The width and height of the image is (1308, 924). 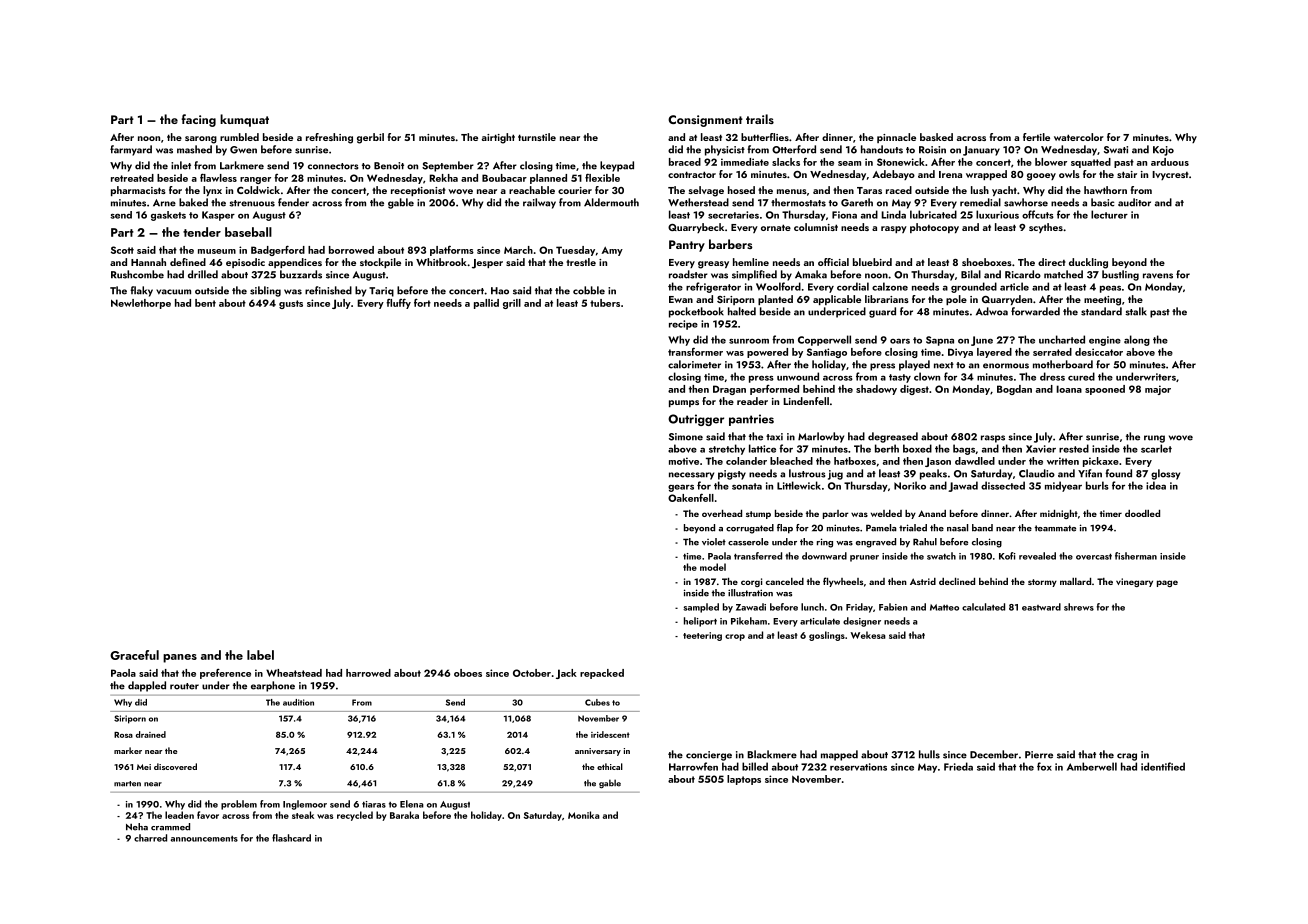 What do you see at coordinates (1099, 352) in the image?
I see `desiccator` at bounding box center [1099, 352].
